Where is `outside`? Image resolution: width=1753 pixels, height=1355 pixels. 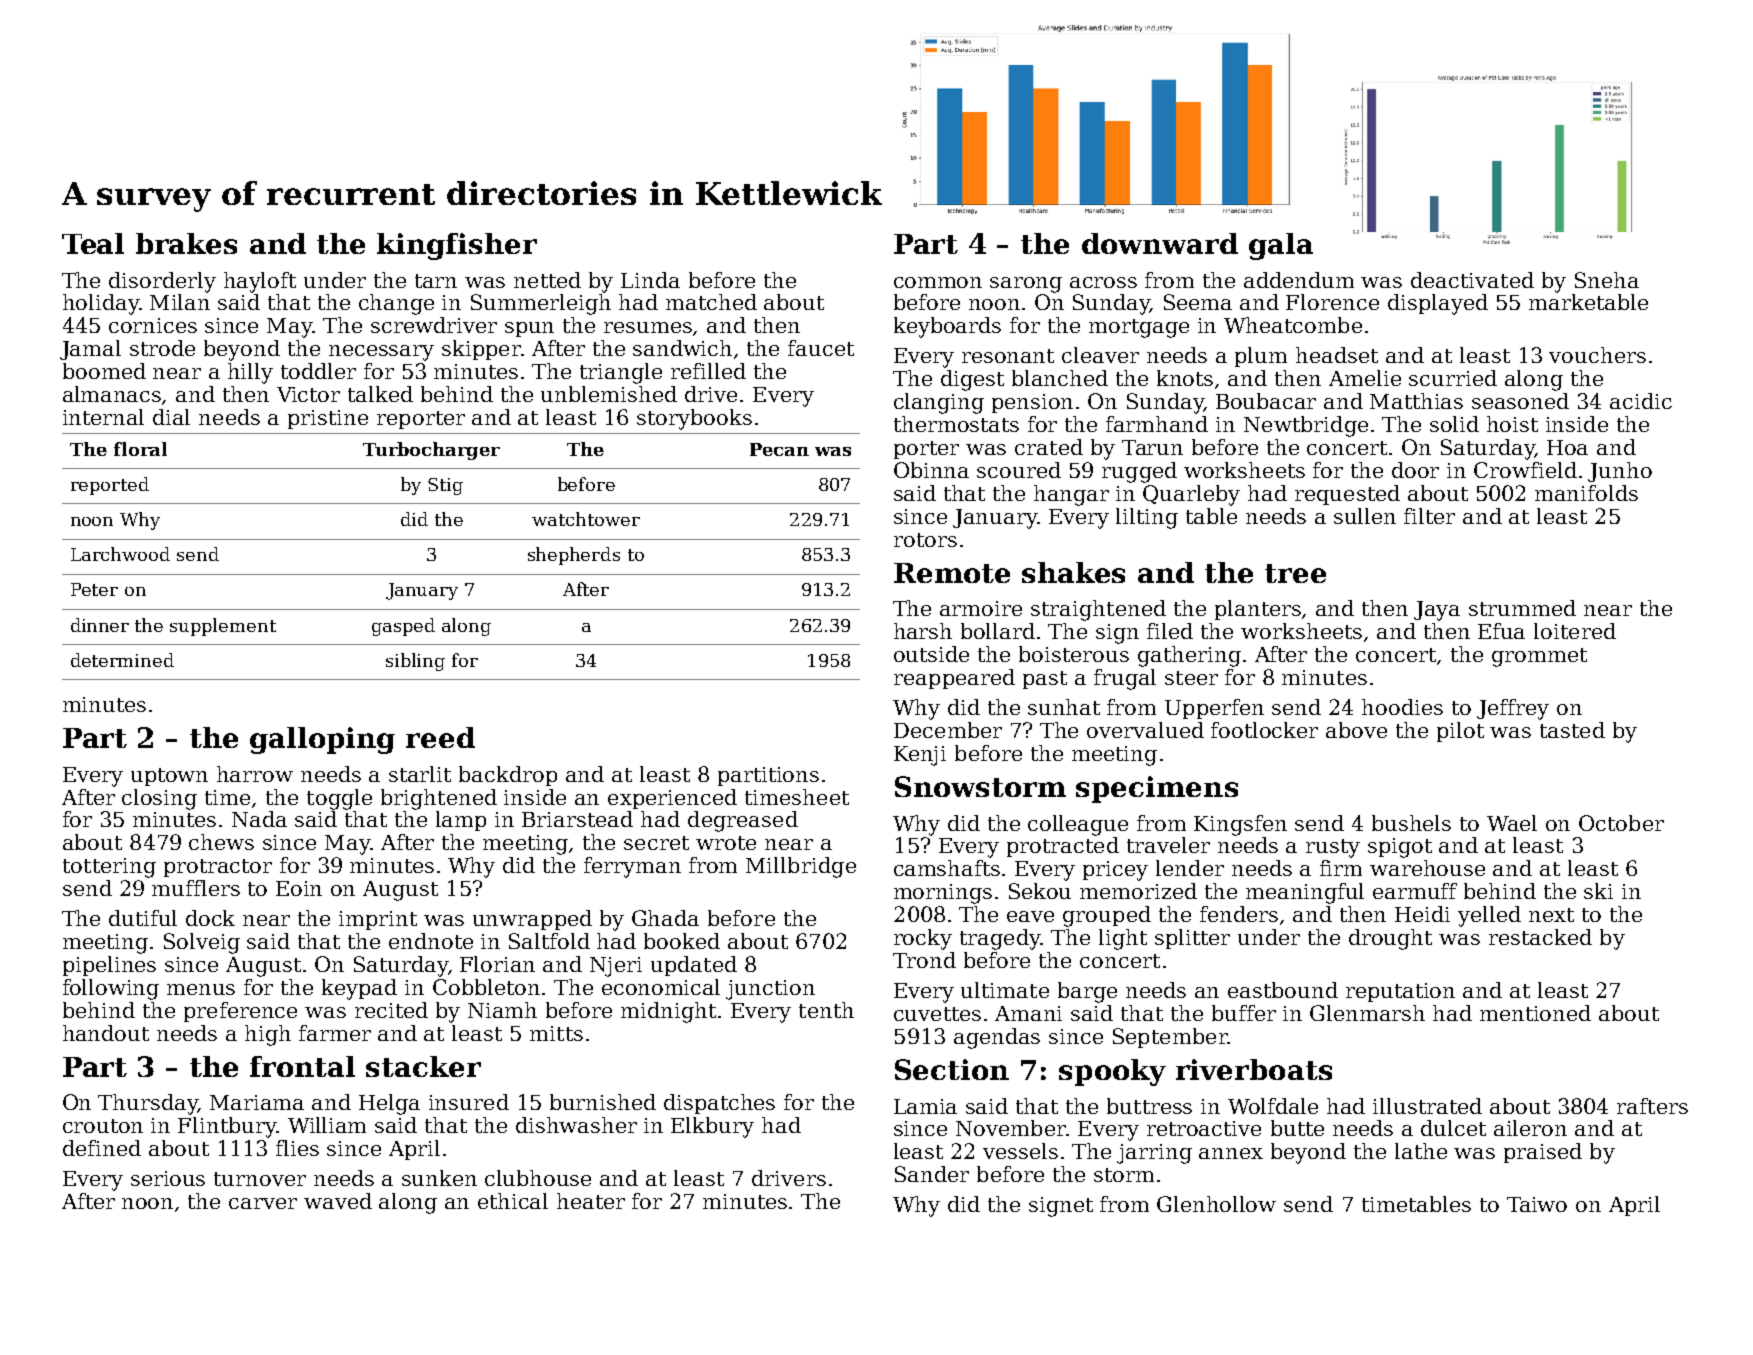
outside is located at coordinates (931, 654).
